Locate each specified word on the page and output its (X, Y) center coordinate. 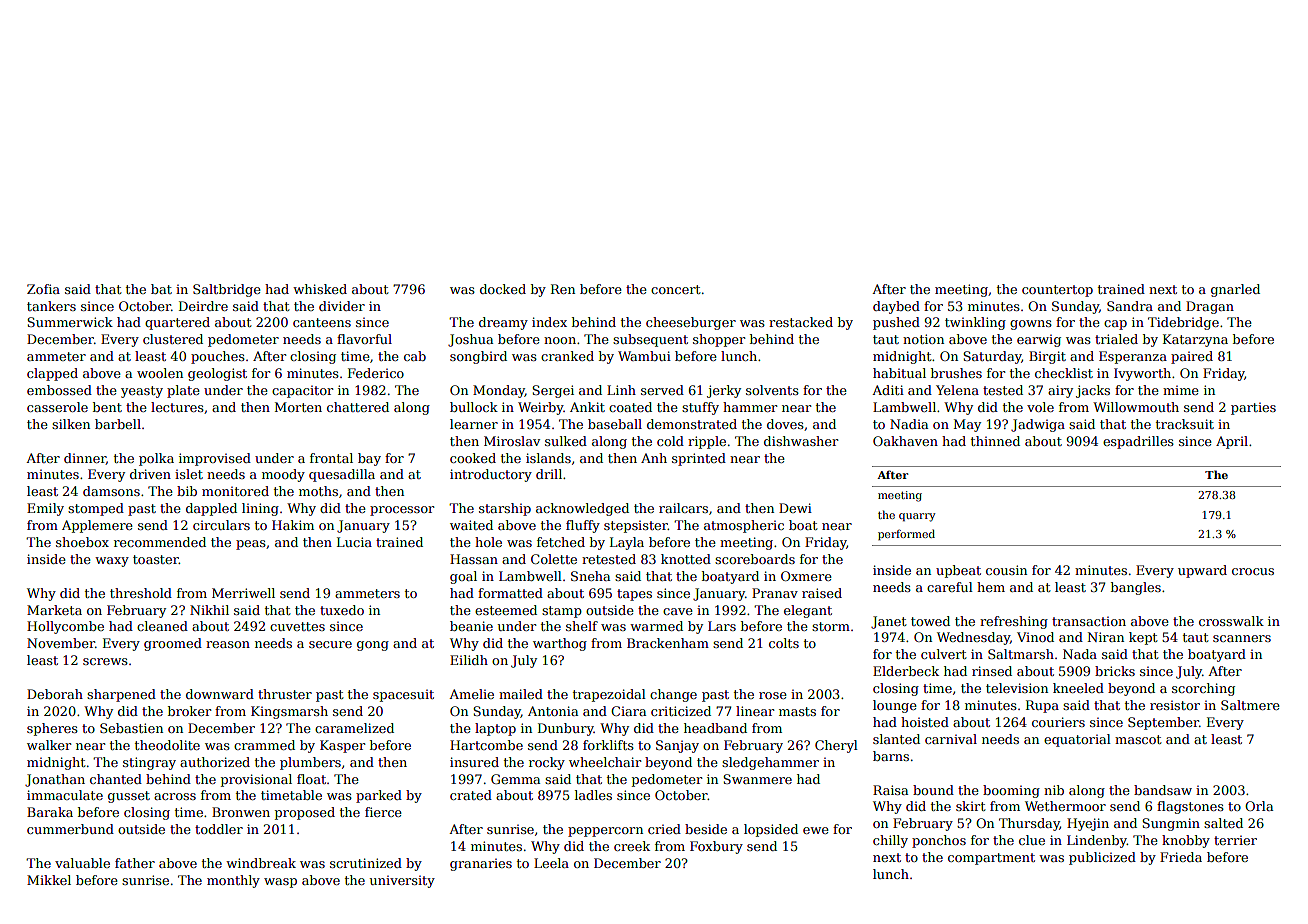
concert (676, 289)
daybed (896, 307)
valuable (82, 863)
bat (161, 289)
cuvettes (297, 626)
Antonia (553, 711)
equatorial (1077, 740)
